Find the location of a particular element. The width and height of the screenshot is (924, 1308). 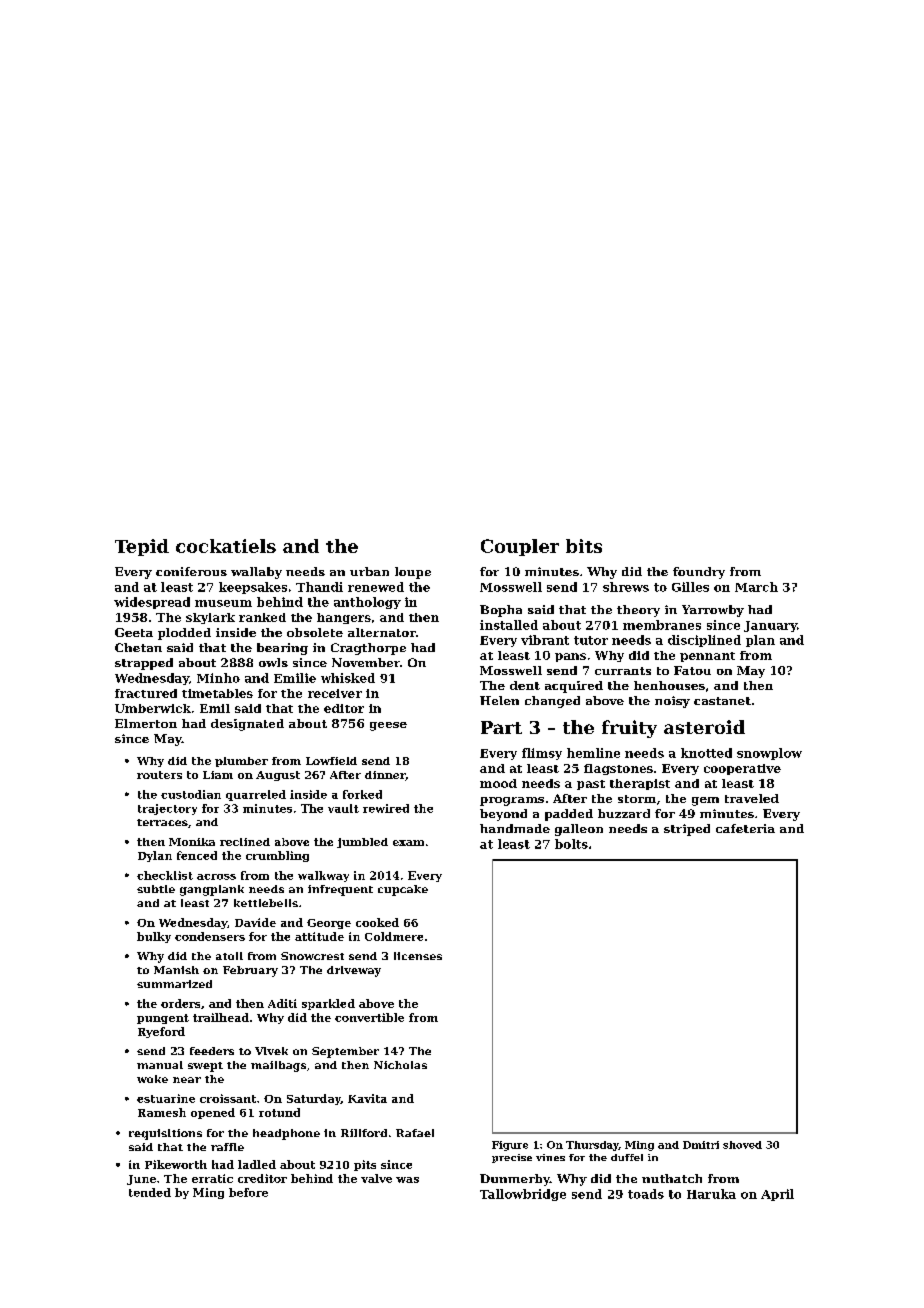

hangers is located at coordinates (344, 618).
